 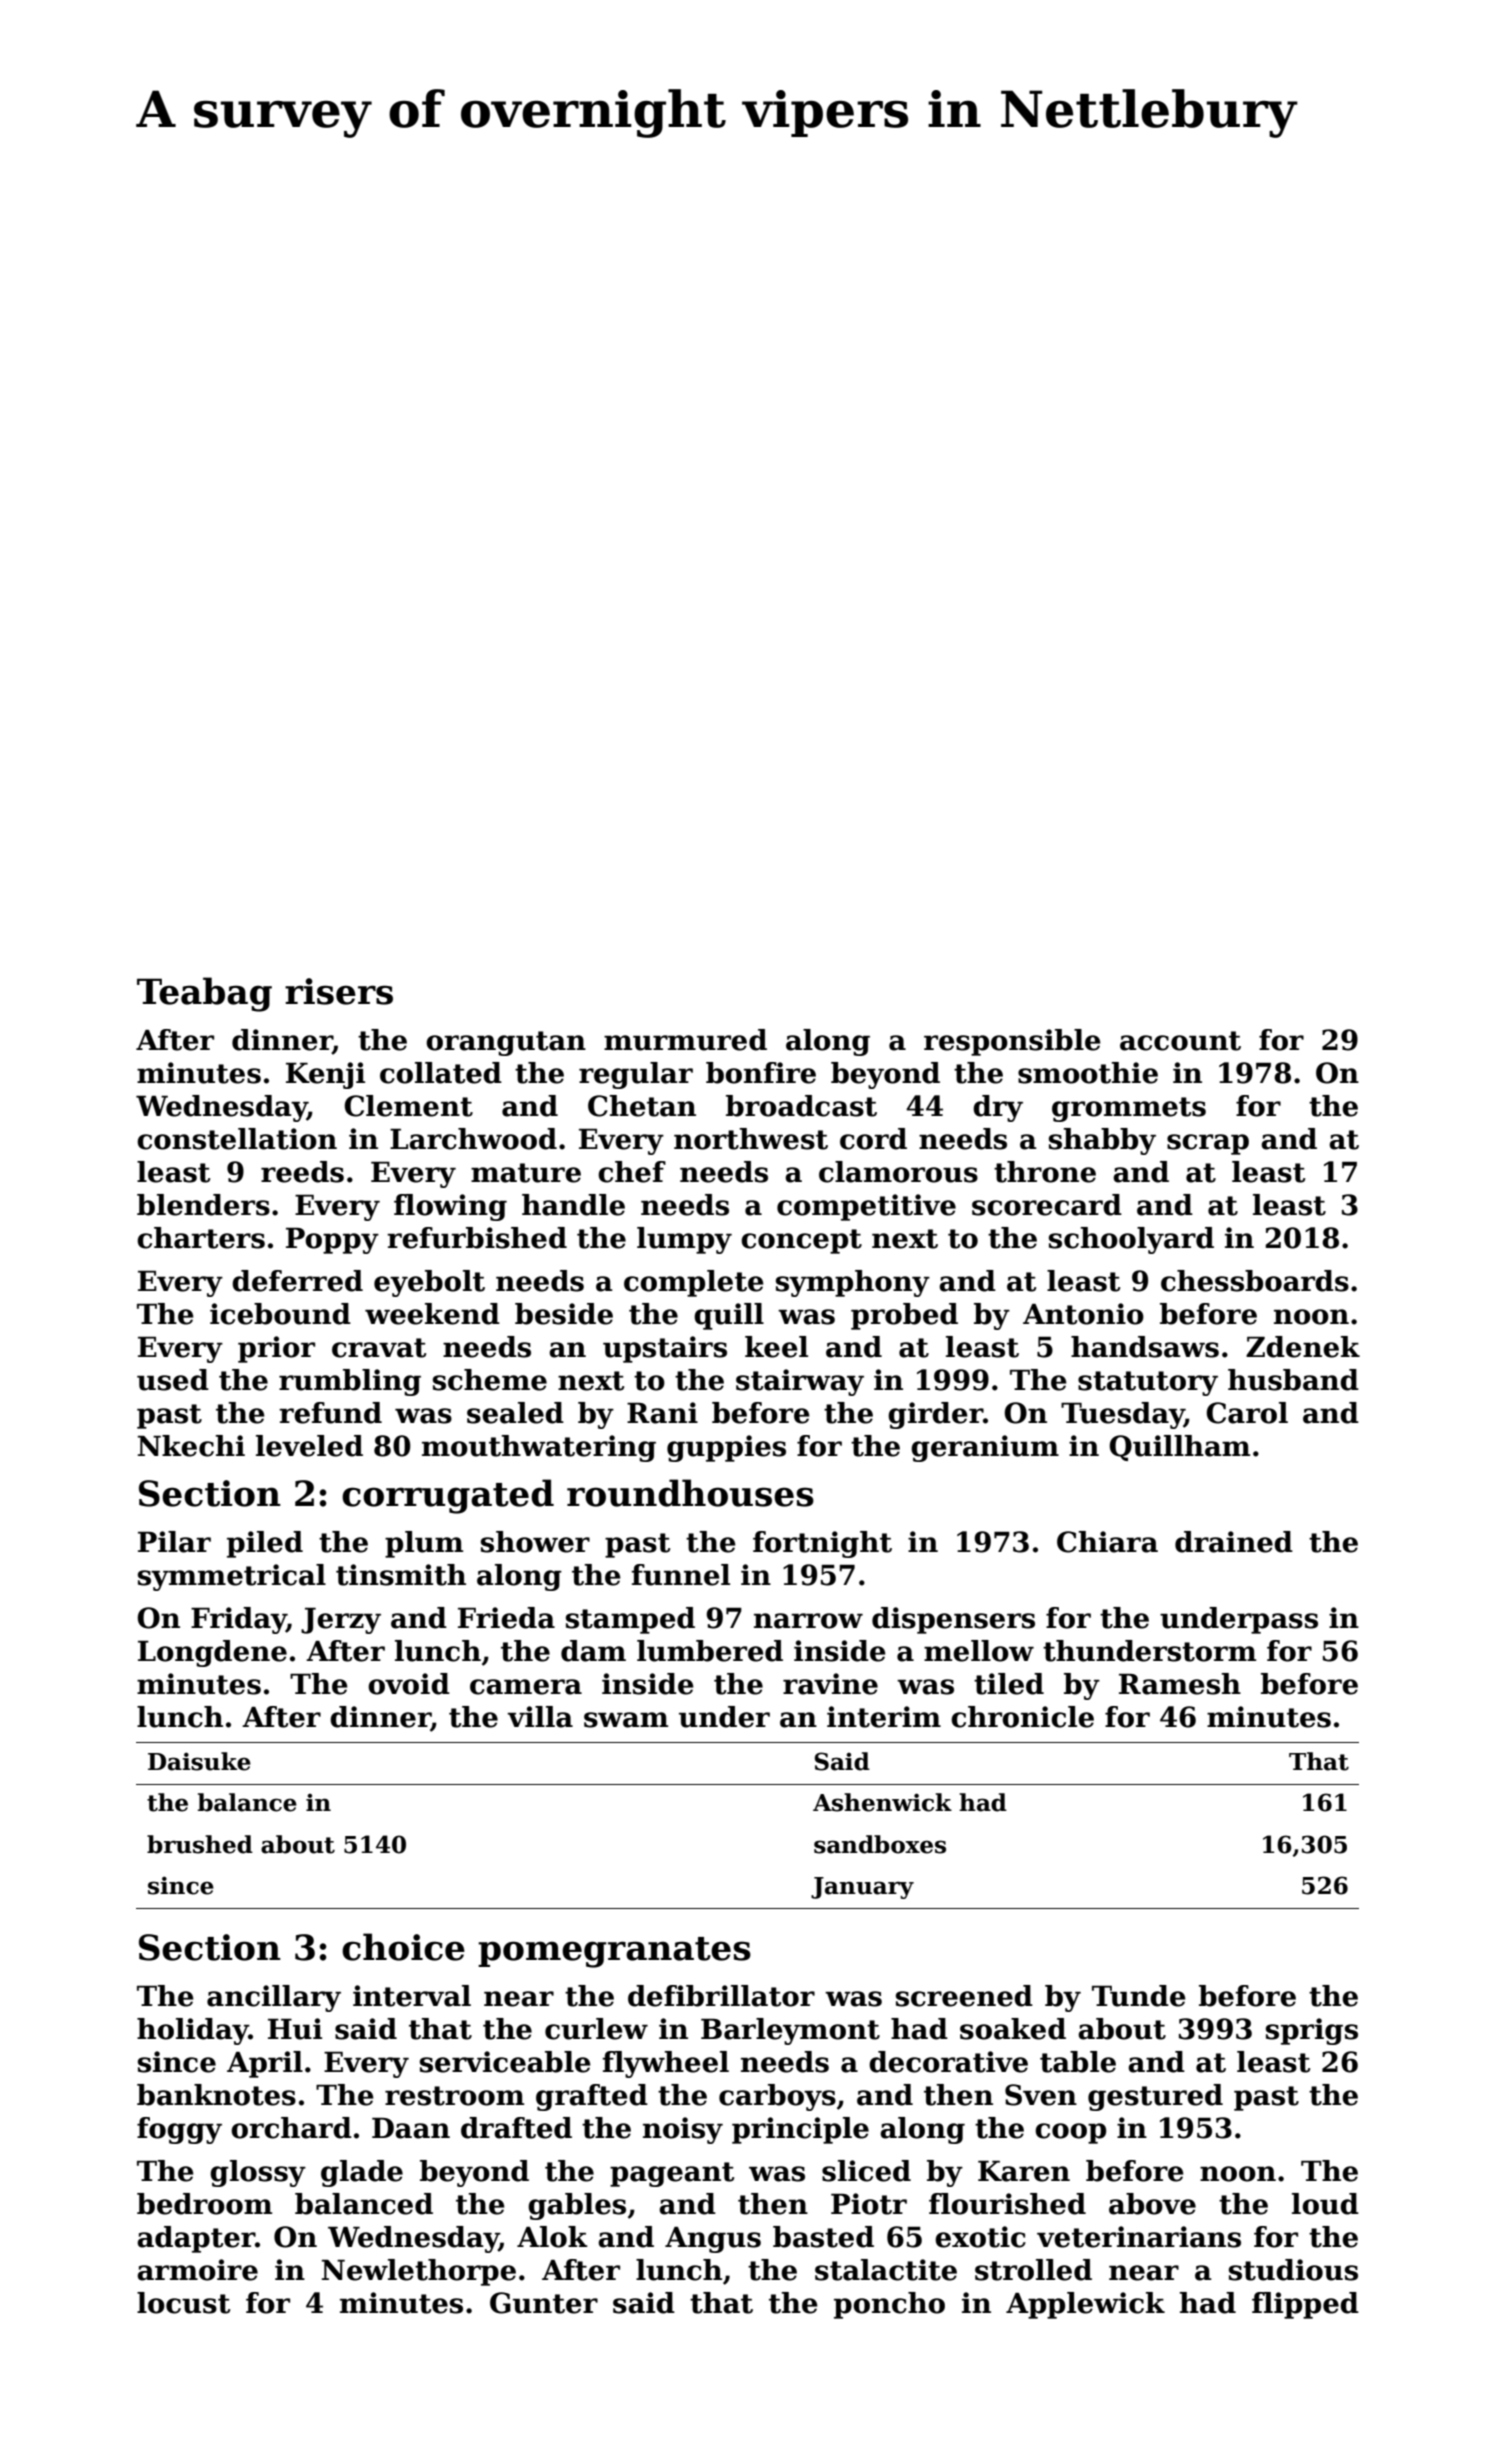 What do you see at coordinates (544, 2303) in the screenshot?
I see `Gunter` at bounding box center [544, 2303].
